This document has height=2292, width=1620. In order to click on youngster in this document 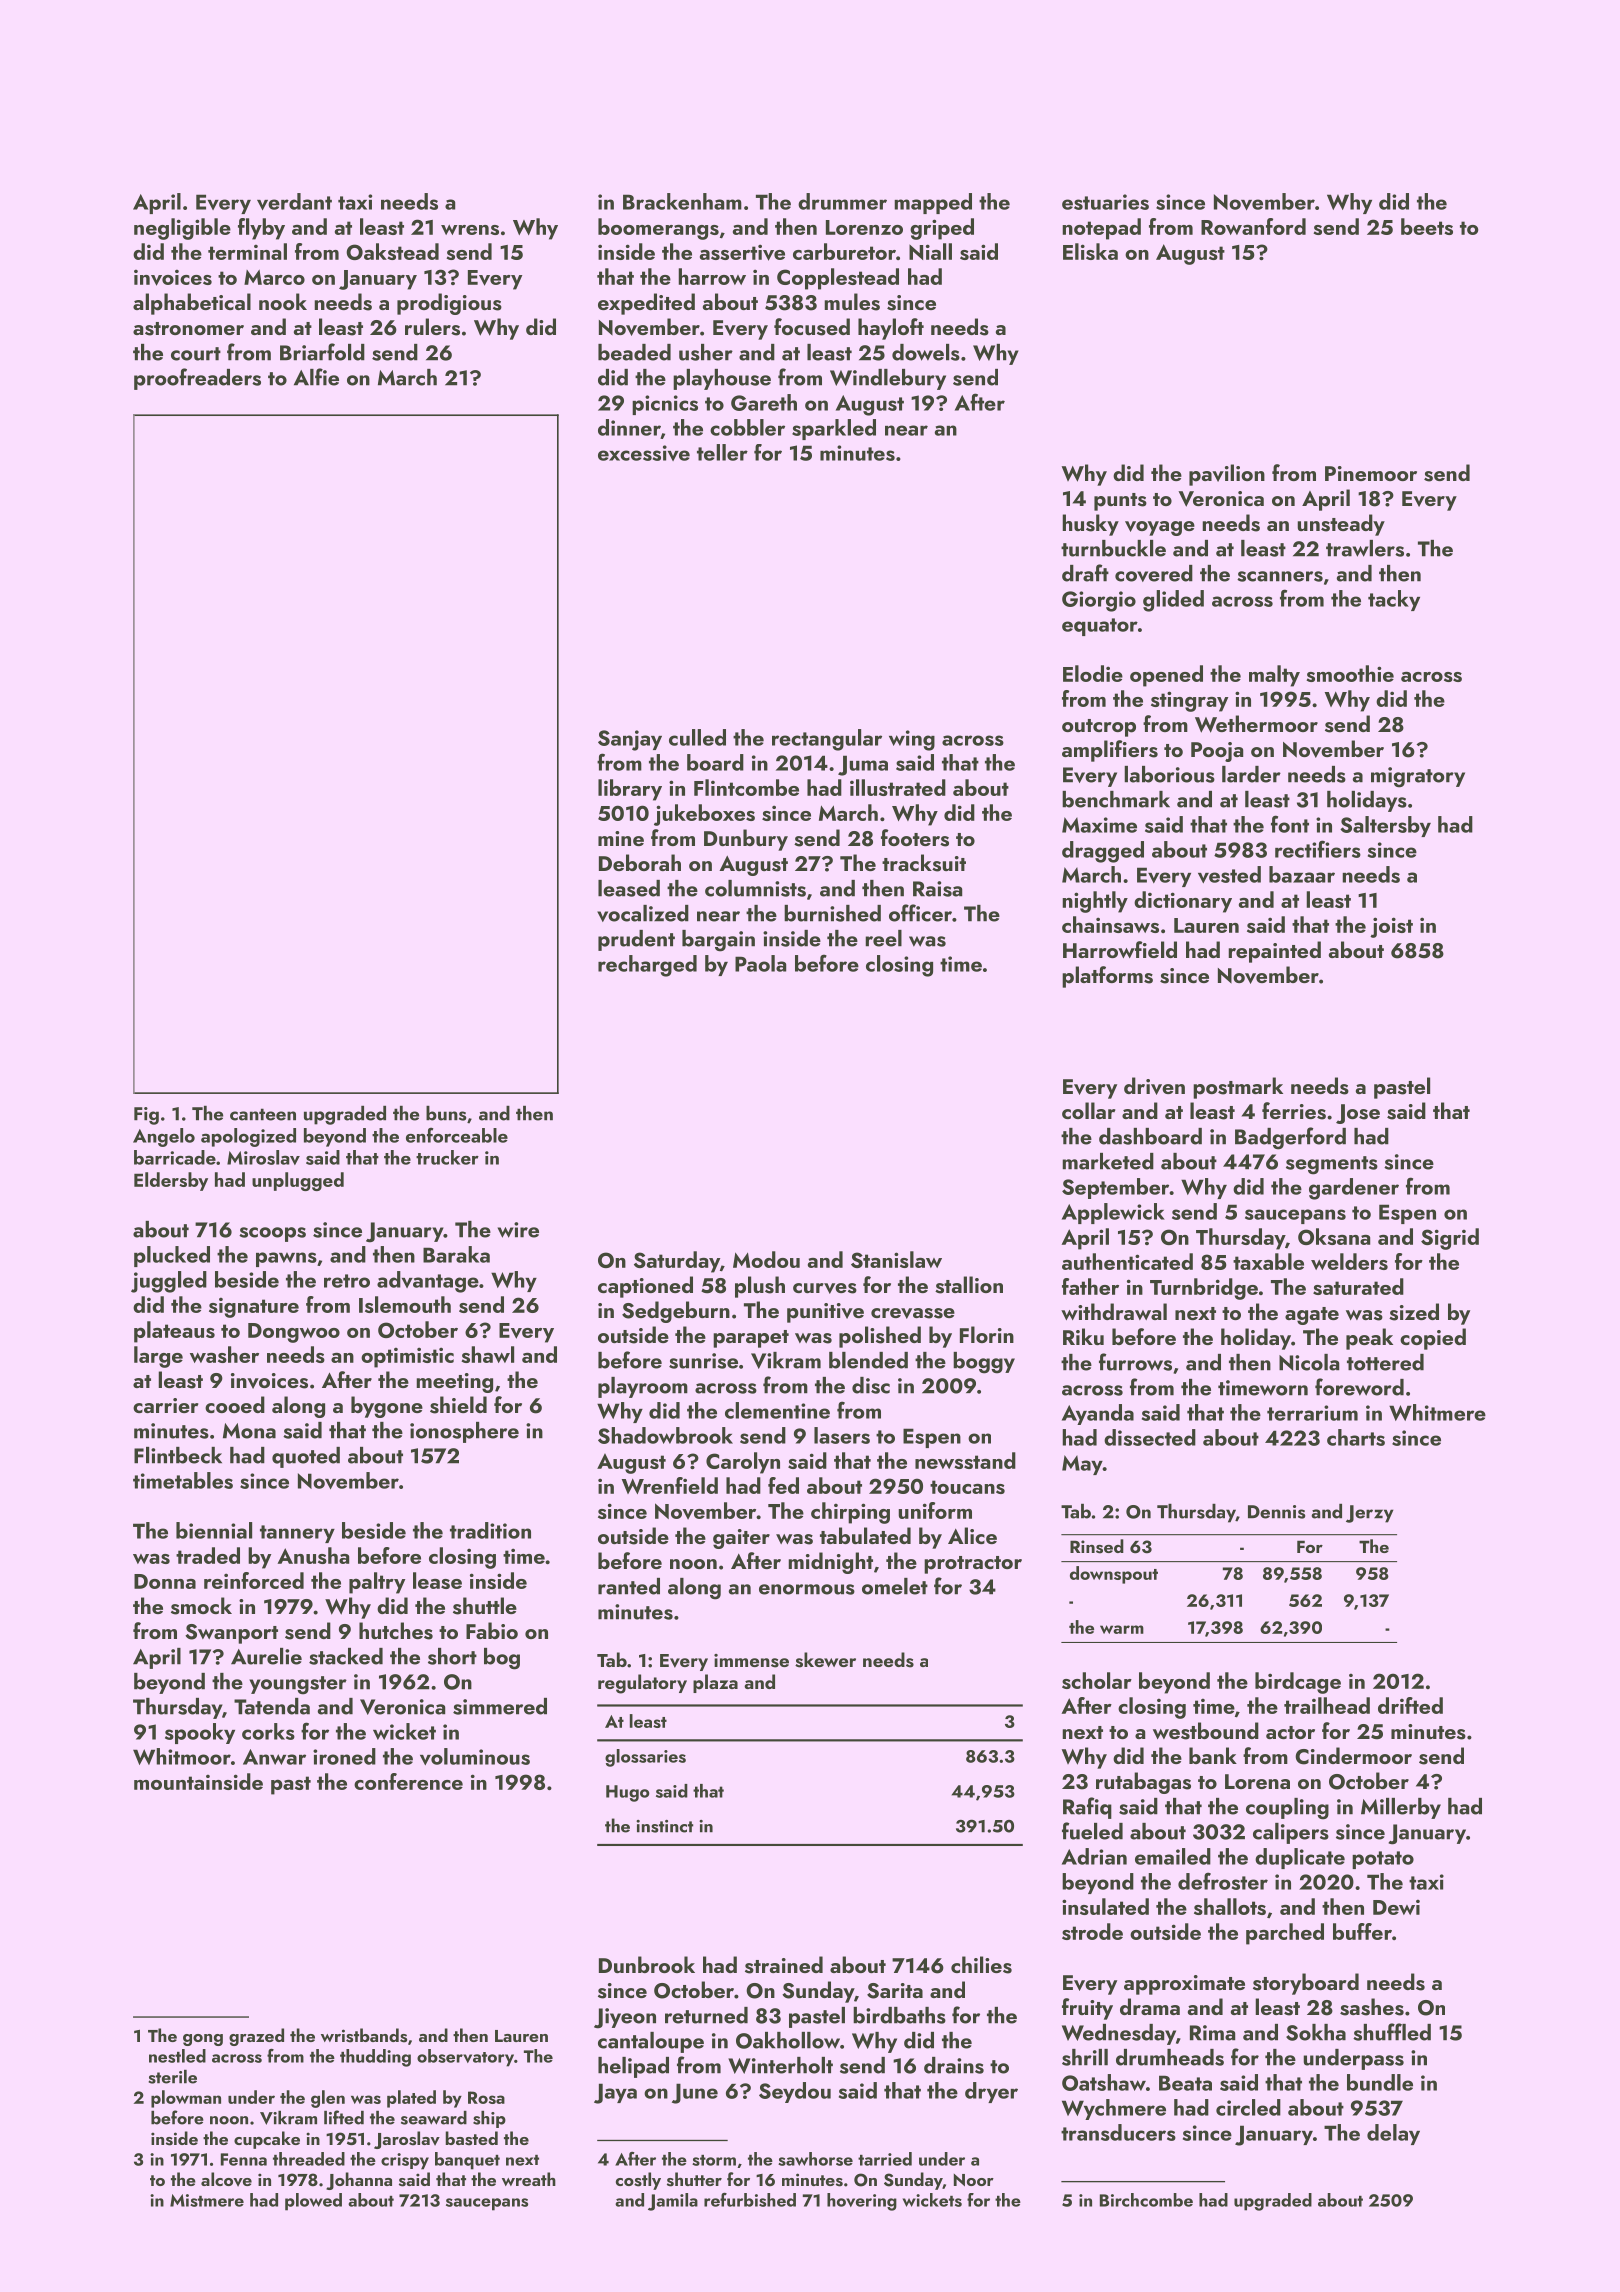, I will do `click(298, 1685)`.
